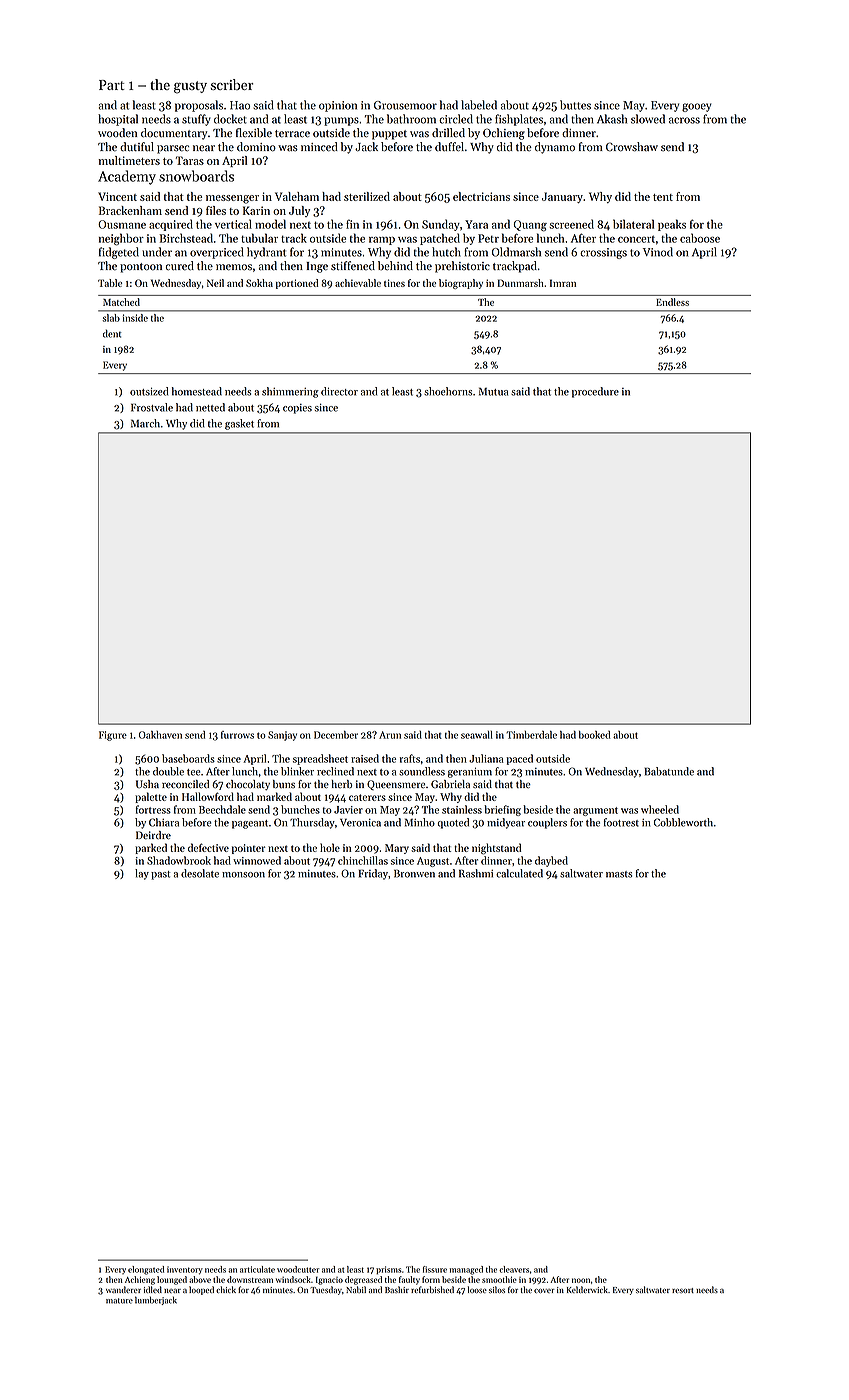  What do you see at coordinates (290, 392) in the image?
I see `shimmering` at bounding box center [290, 392].
